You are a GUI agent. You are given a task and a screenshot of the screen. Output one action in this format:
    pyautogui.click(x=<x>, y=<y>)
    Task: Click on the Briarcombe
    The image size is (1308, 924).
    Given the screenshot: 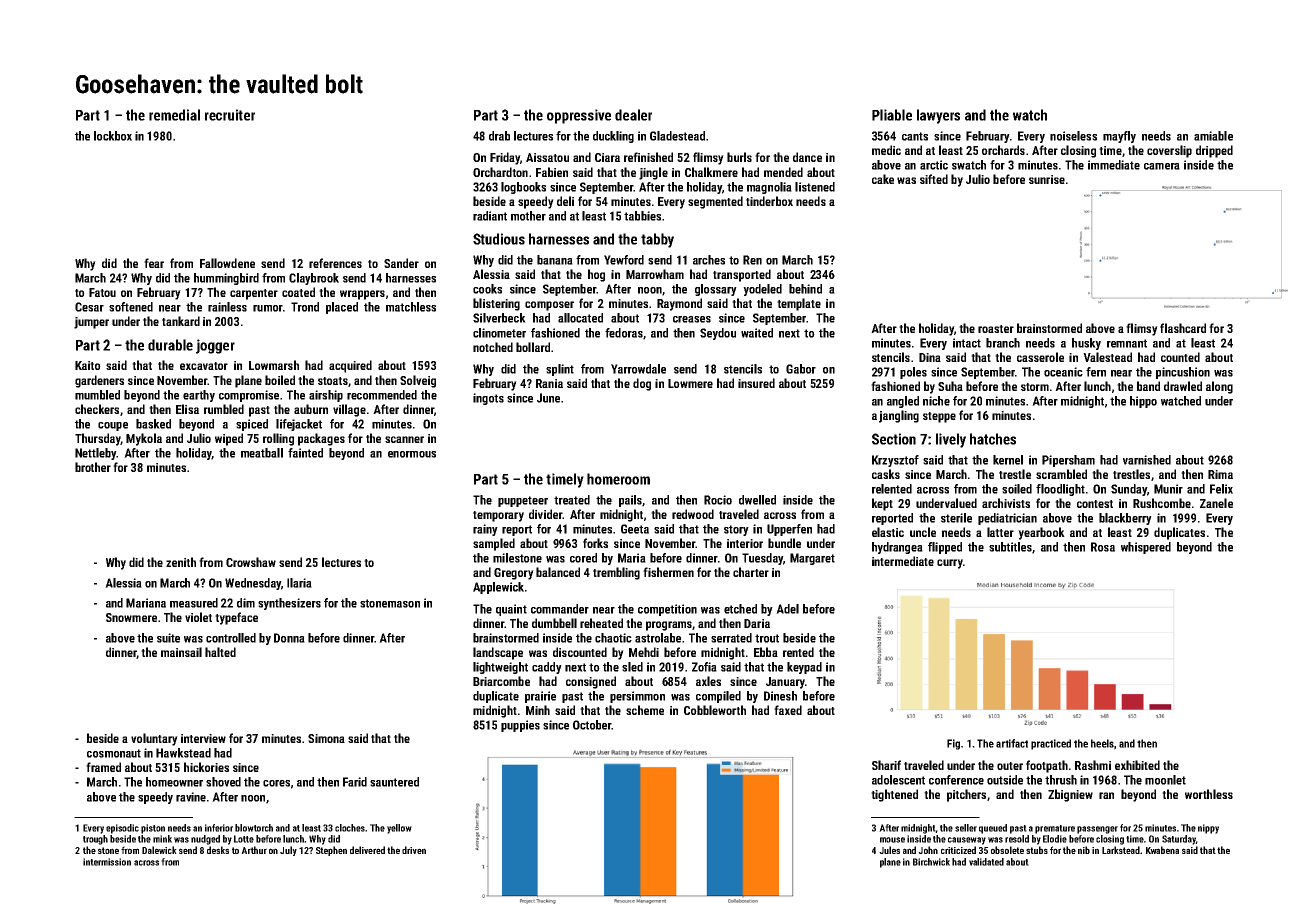 What is the action you would take?
    pyautogui.click(x=501, y=681)
